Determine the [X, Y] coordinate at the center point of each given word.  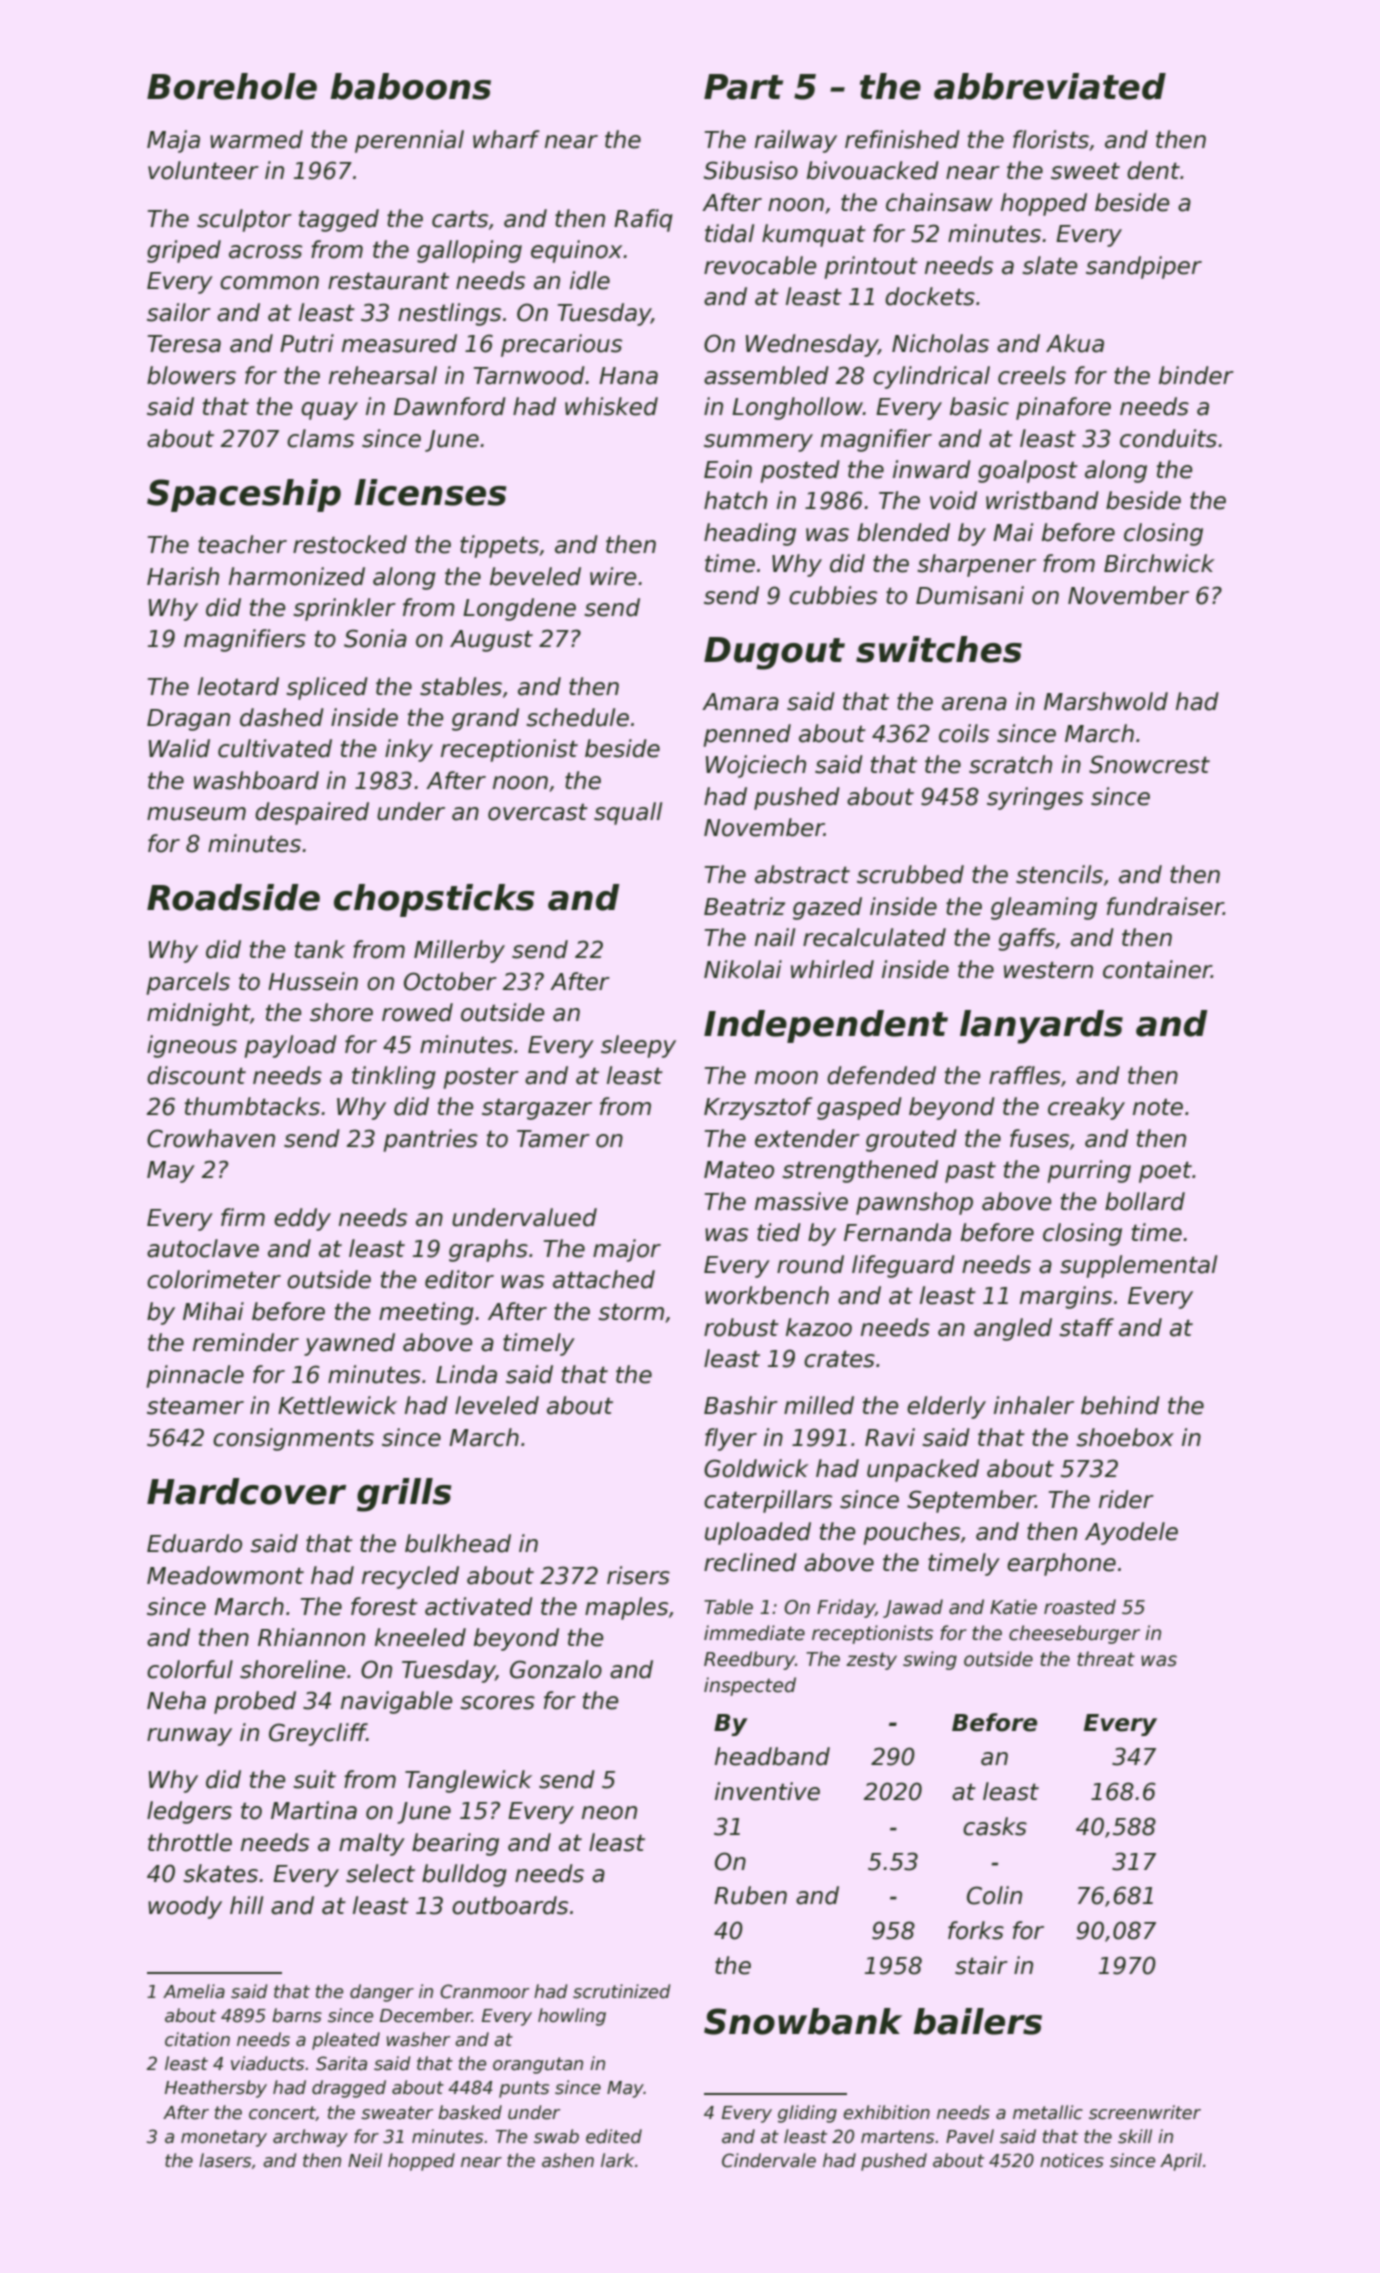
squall [628, 813]
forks [976, 1930]
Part [743, 87]
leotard [238, 686]
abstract [802, 874]
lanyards [1041, 1027]
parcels [188, 983]
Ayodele [1131, 1533]
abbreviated [1050, 86]
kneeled [420, 1637]
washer [418, 2039]
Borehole [232, 86]
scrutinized [622, 1991]
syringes [1035, 798]
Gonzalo [556, 1669]
